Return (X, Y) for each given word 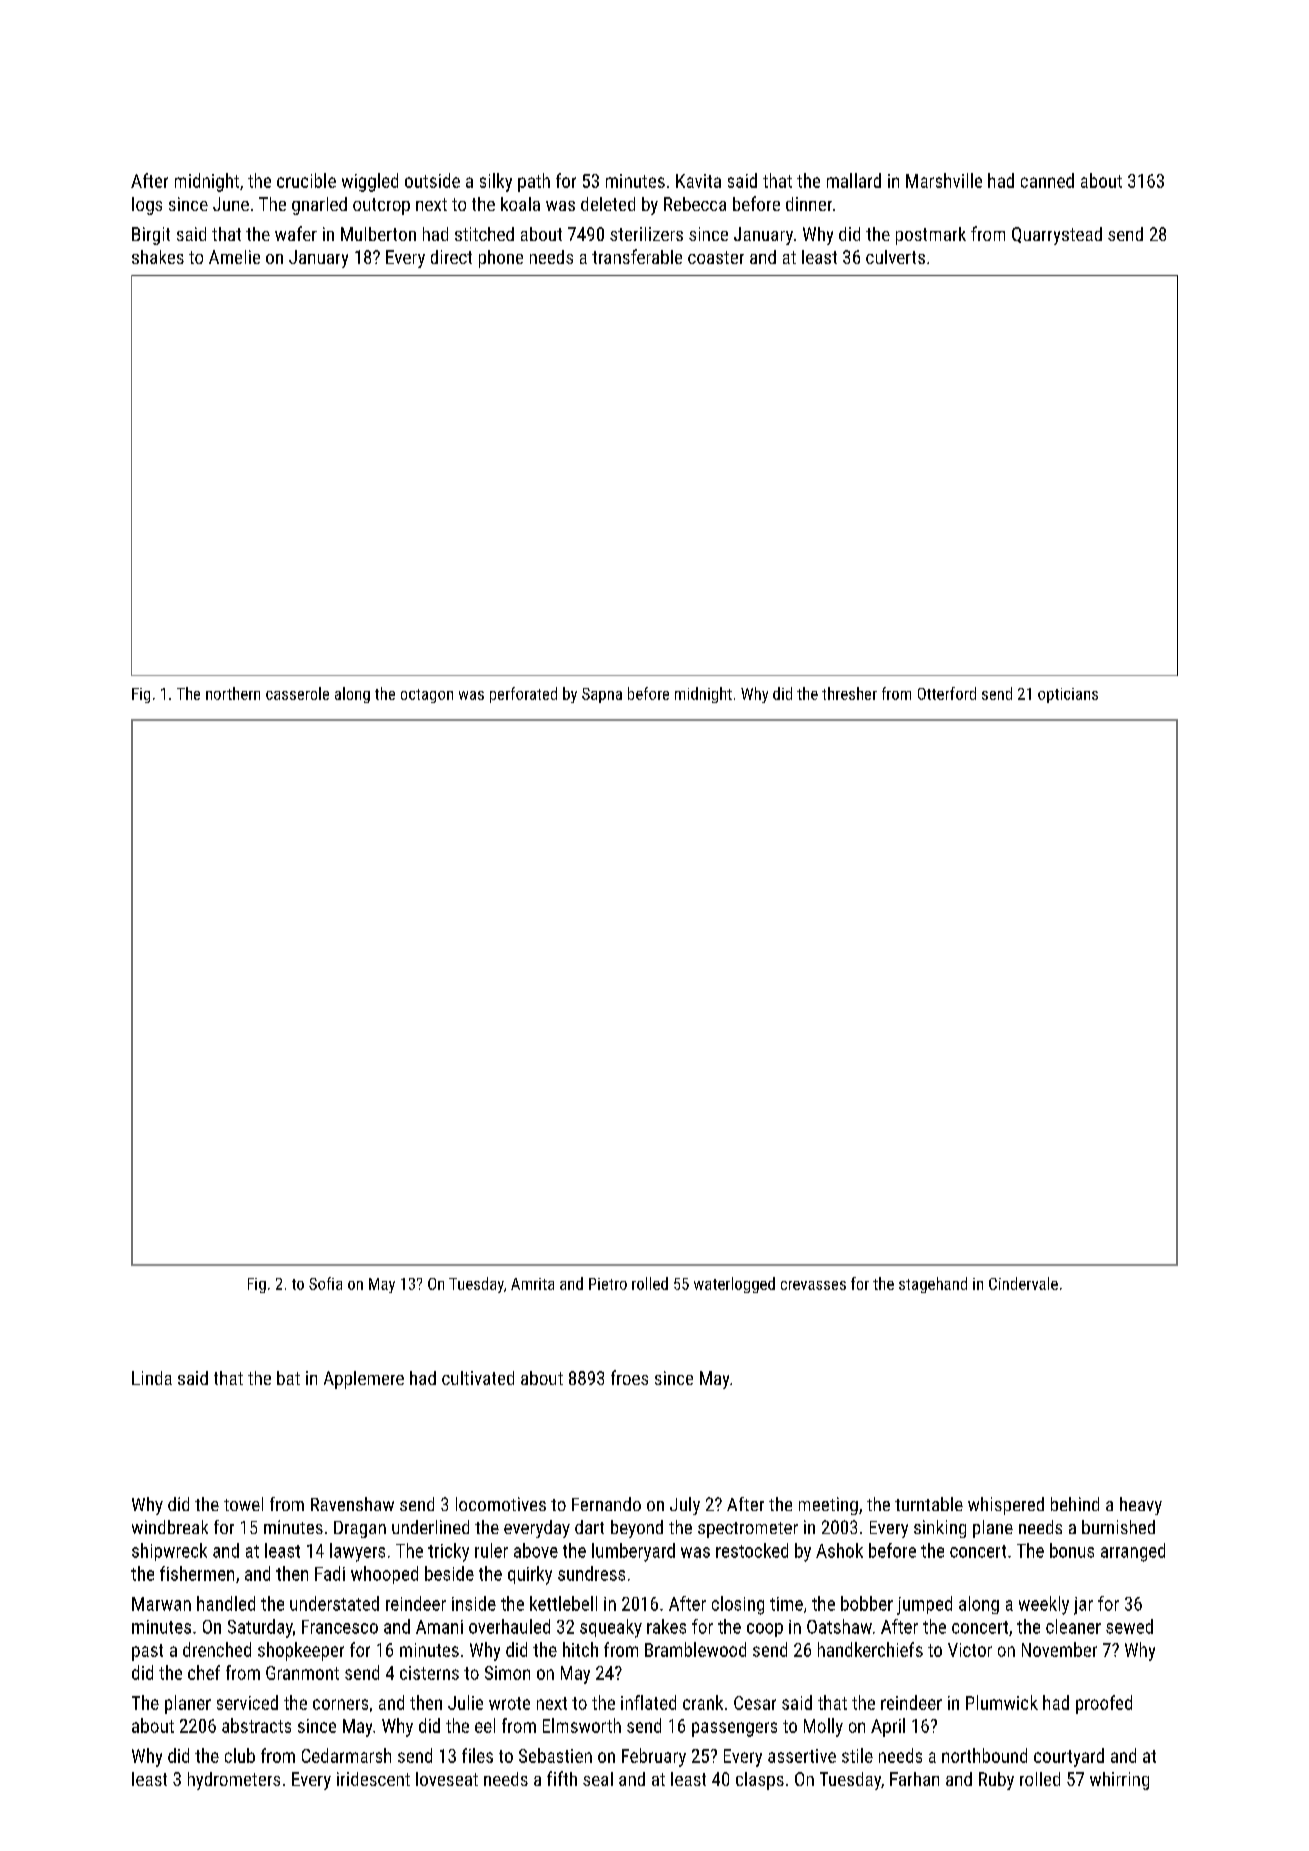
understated (334, 1603)
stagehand (933, 1285)
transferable (637, 256)
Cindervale (1023, 1283)
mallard (854, 180)
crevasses (813, 1285)
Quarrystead (1057, 236)
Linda (152, 1378)
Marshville (944, 180)
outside (432, 180)
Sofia (325, 1283)
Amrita (532, 1284)
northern (233, 693)
